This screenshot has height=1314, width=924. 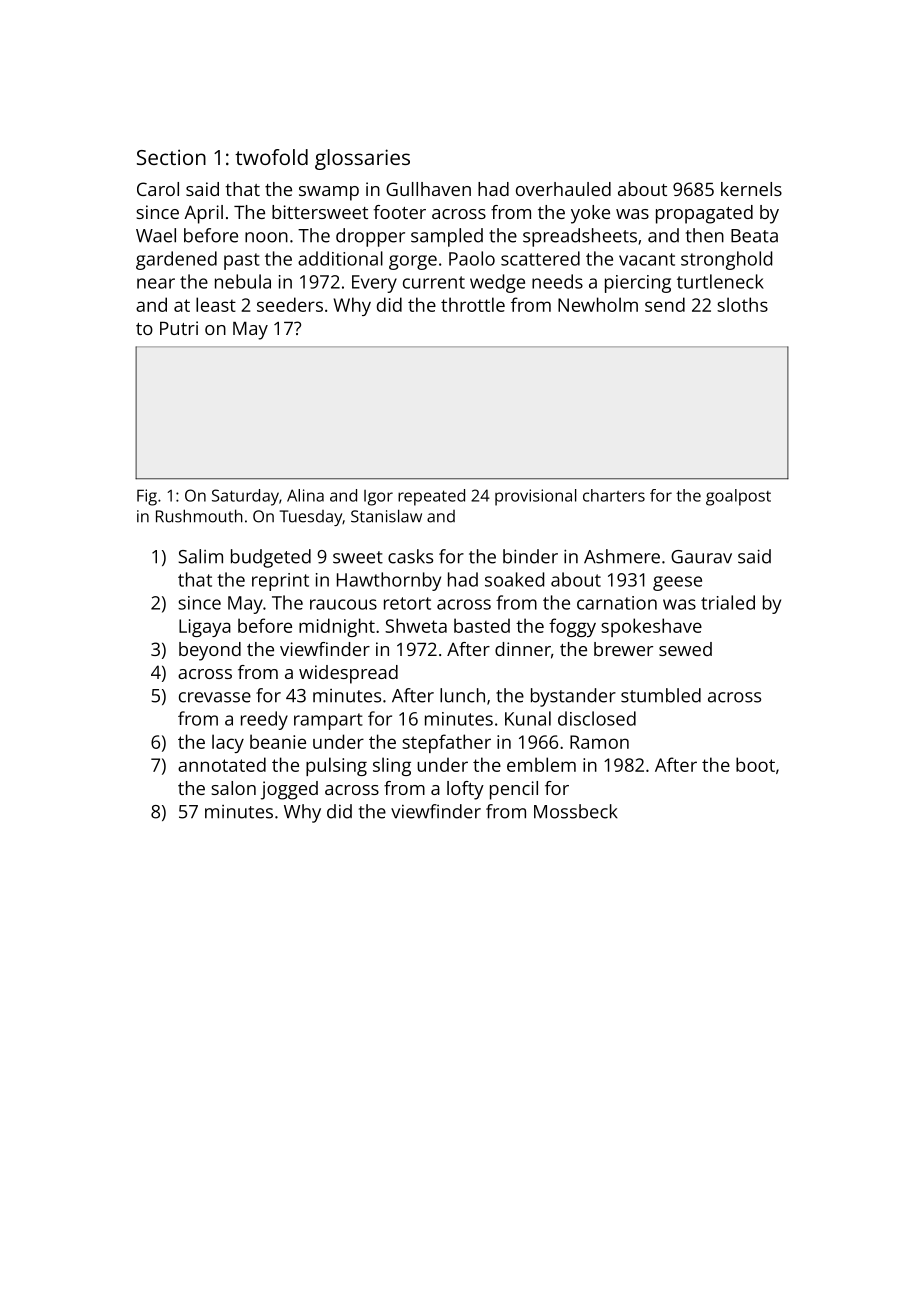 I want to click on repeated, so click(x=431, y=497).
